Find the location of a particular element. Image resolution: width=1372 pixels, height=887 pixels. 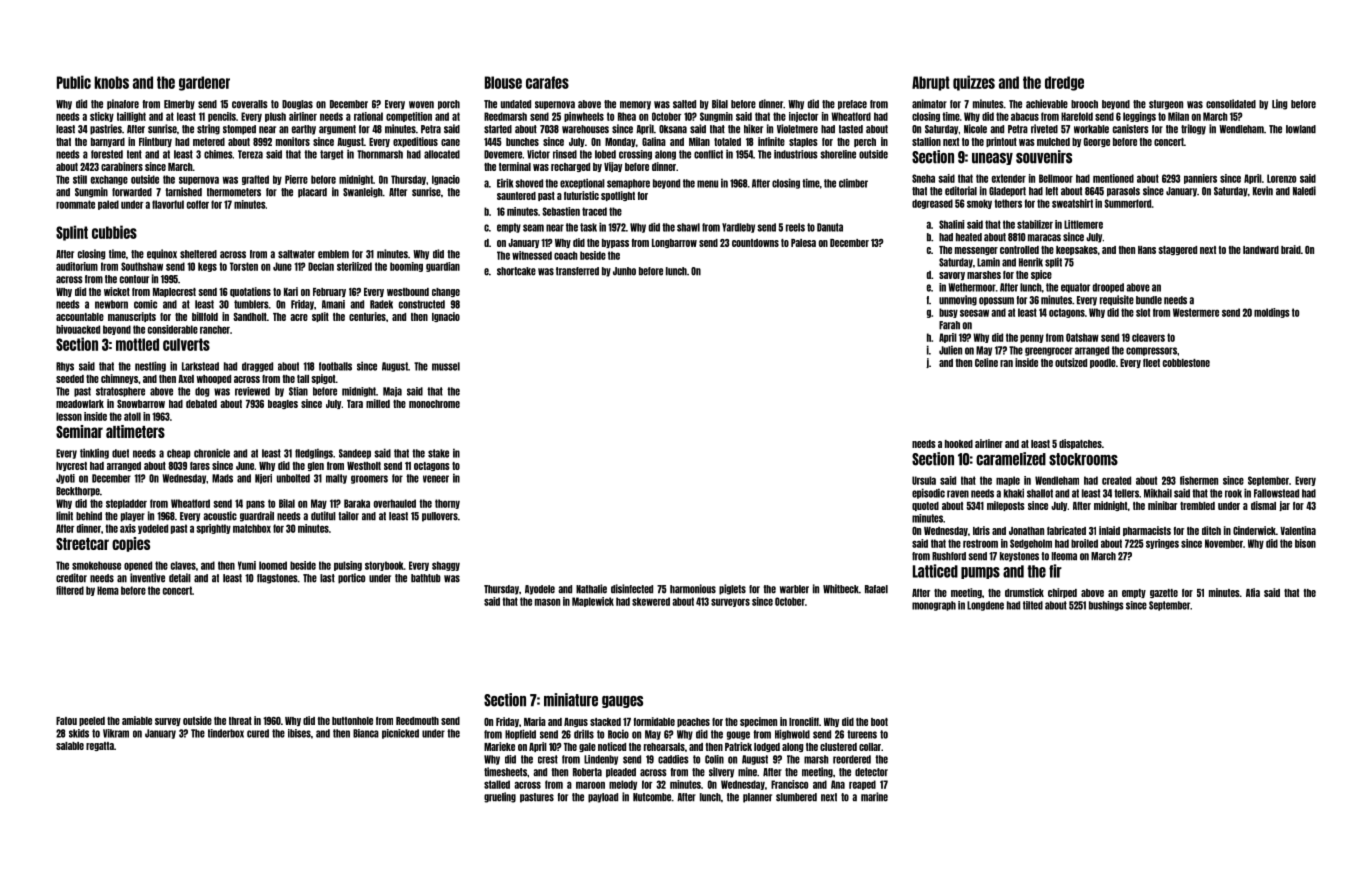

broiled is located at coordinates (1084, 543).
